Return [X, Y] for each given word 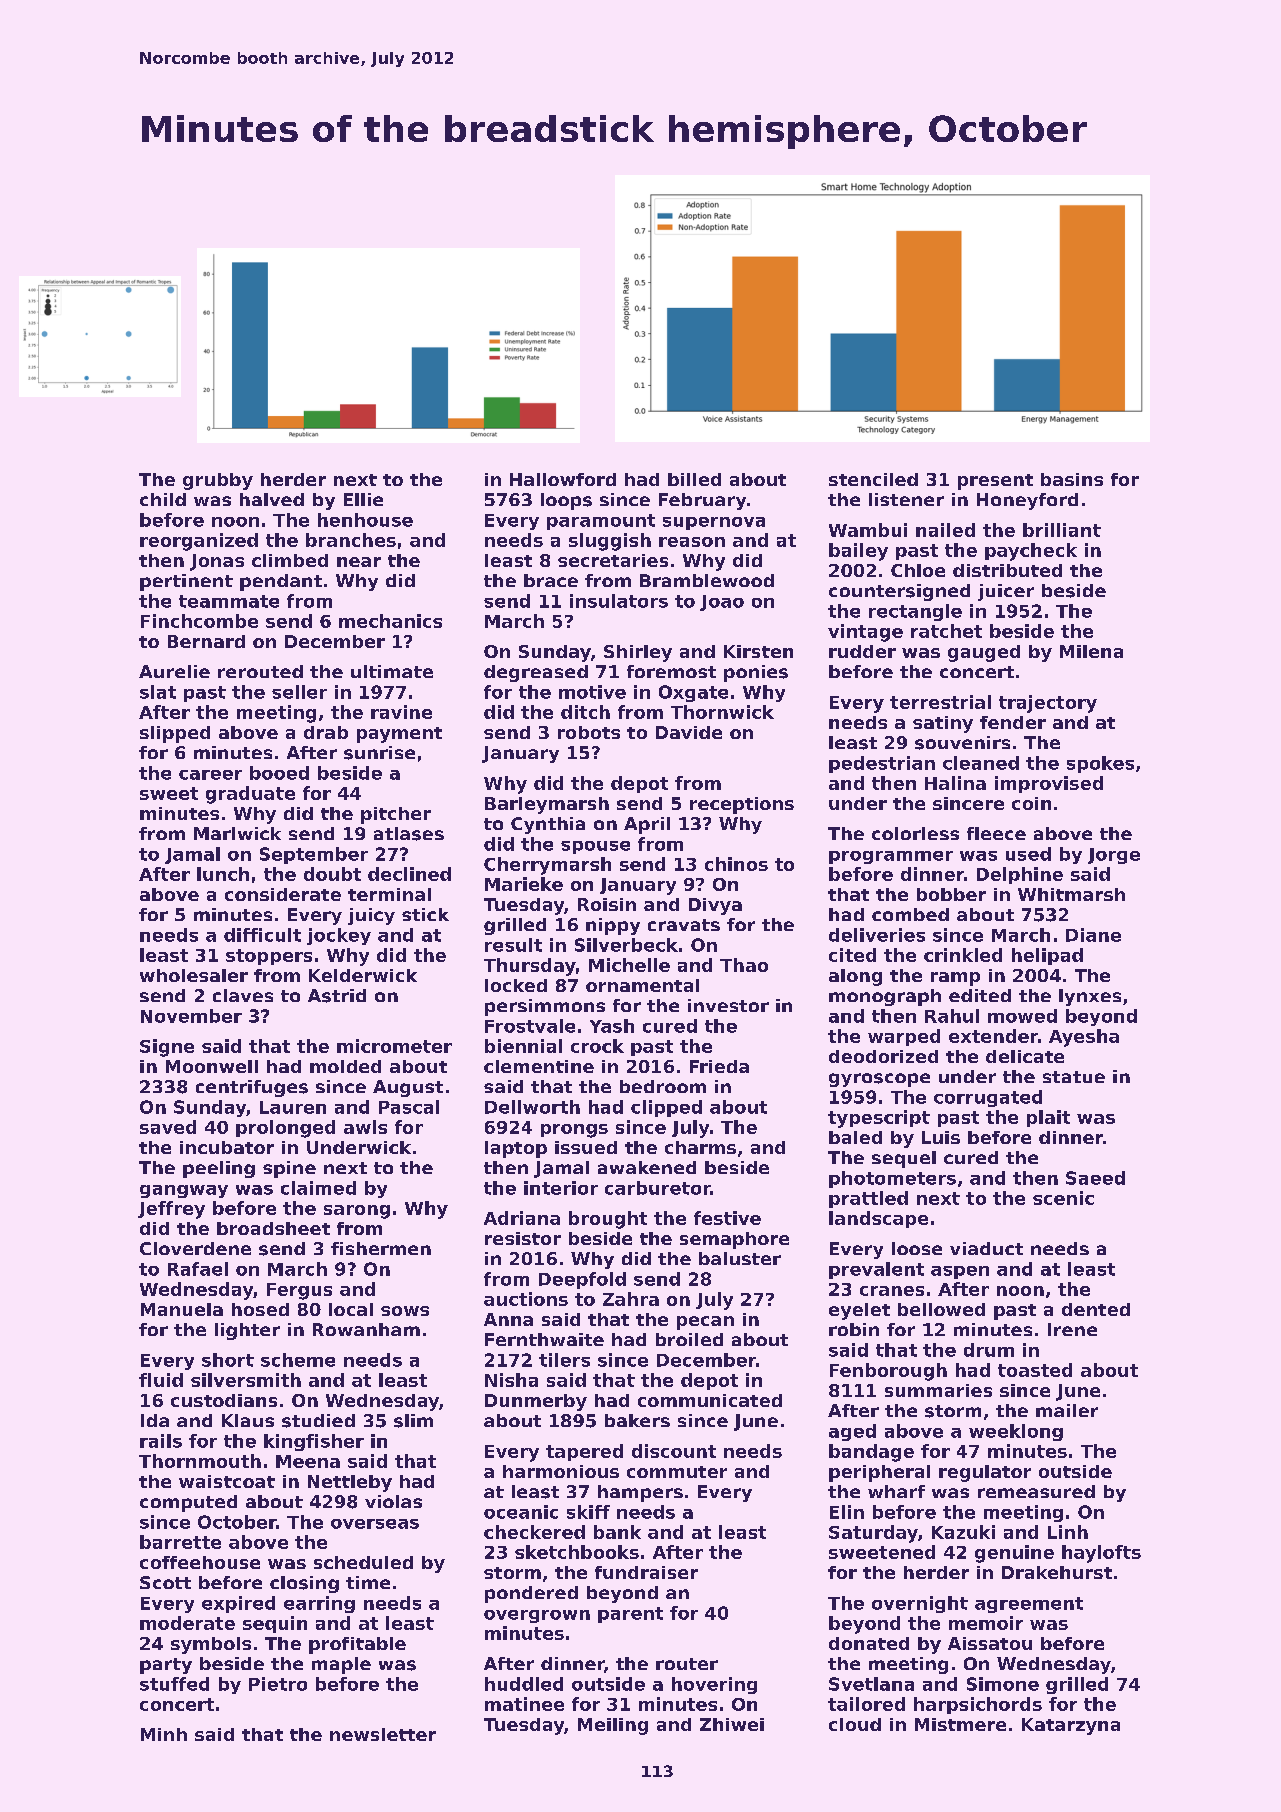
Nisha [511, 1380]
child [163, 499]
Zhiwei [732, 1724]
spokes [1100, 764]
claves [243, 995]
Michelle [629, 965]
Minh [164, 1734]
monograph [885, 997]
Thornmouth [200, 1461]
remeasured [1036, 1491]
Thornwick [722, 712]
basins [1072, 479]
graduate [250, 795]
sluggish [610, 542]
